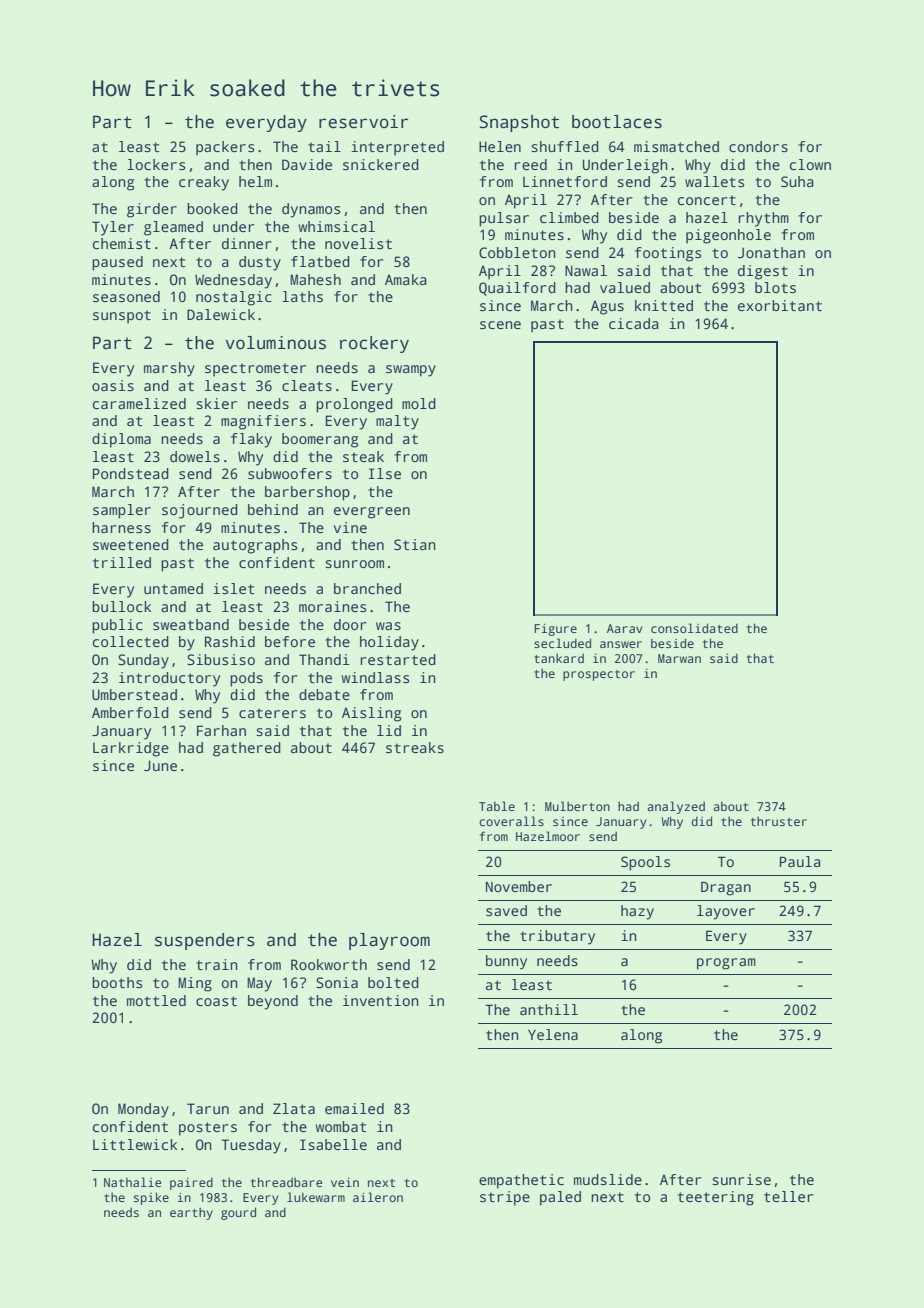 The height and width of the image is (1308, 924). I want to click on consolidated, so click(694, 628).
